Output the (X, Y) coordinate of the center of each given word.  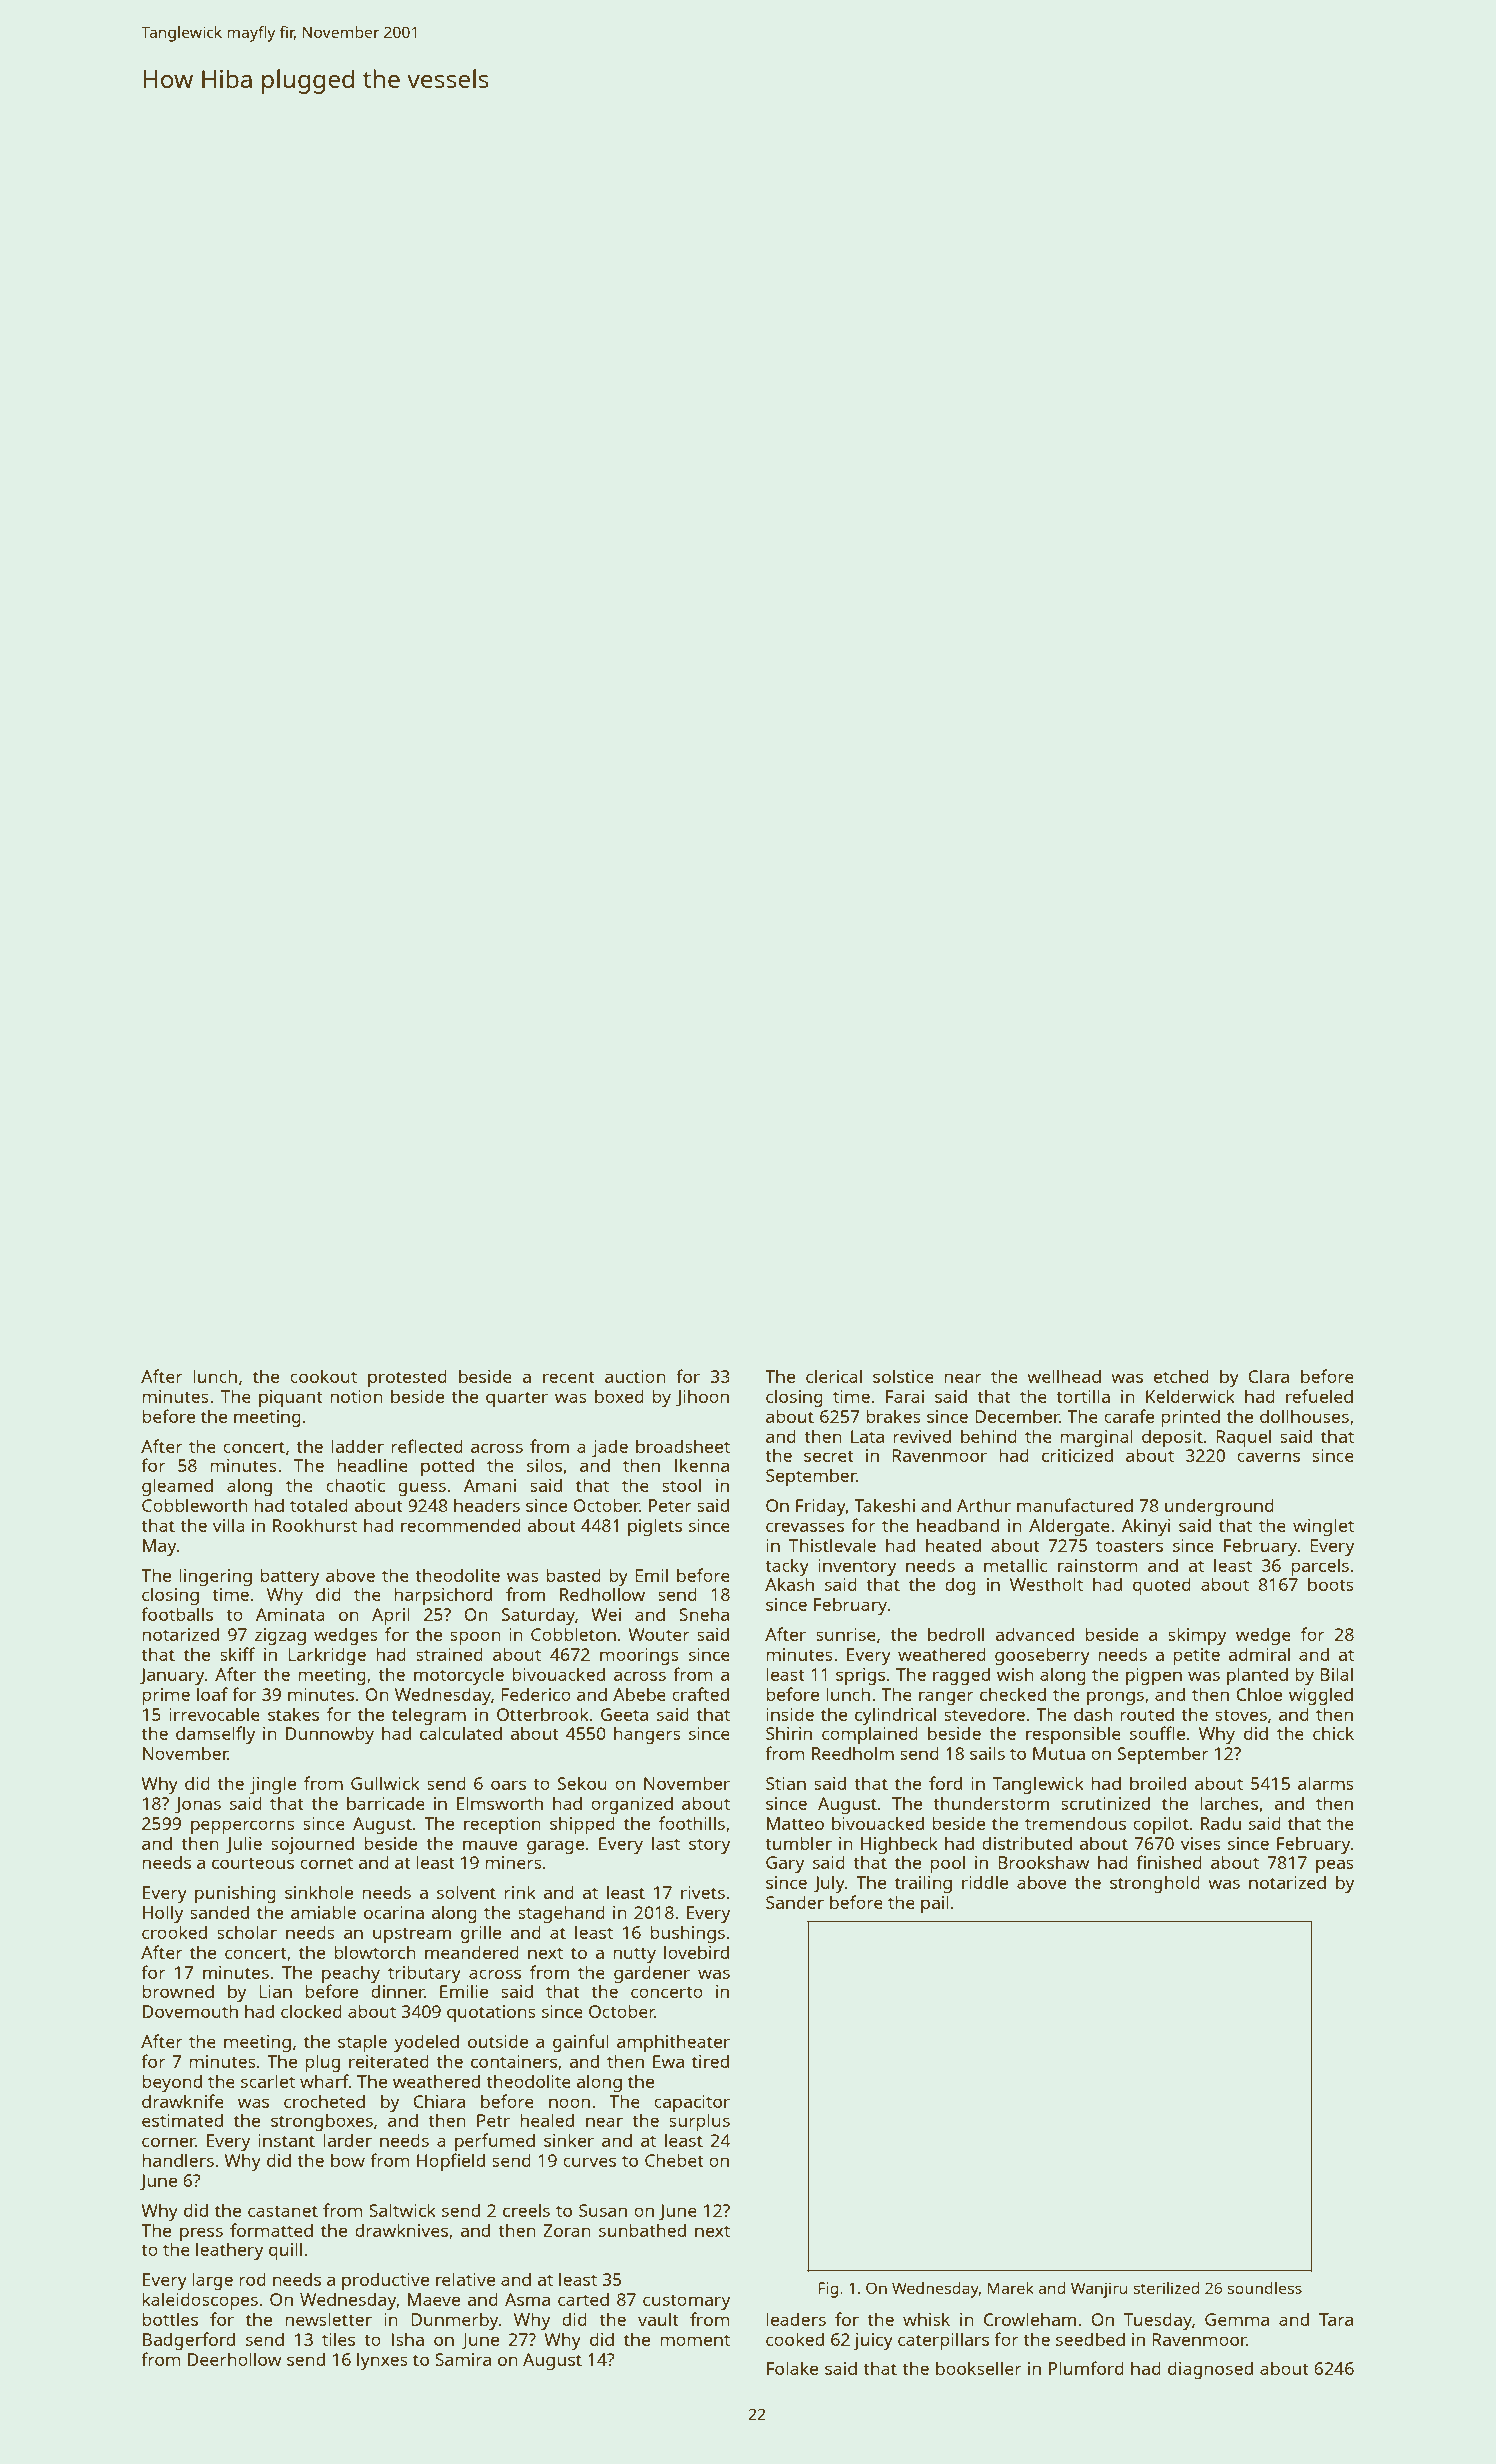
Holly (163, 1914)
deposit (1172, 1438)
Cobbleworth (195, 1505)
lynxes (382, 2361)
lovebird (696, 1952)
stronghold (1155, 1884)
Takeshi (884, 1505)
